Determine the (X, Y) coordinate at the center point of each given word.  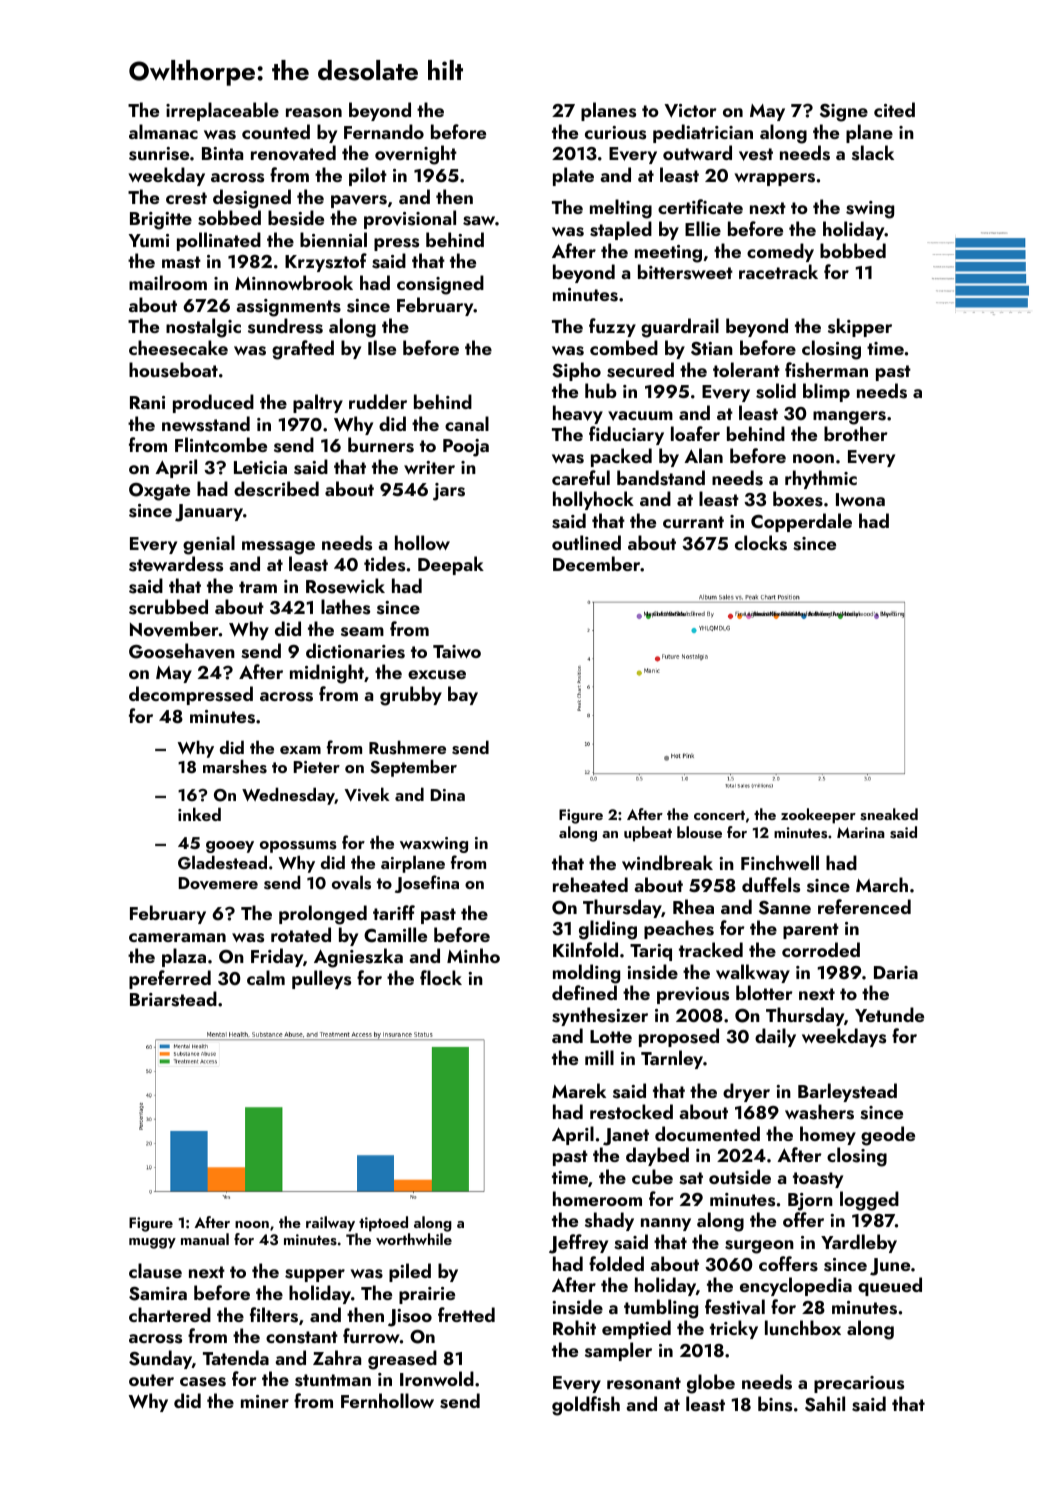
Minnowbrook (294, 282)
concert (719, 815)
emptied (636, 1329)
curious (615, 133)
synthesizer (600, 1016)
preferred (170, 979)
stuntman (333, 1380)
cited (894, 109)
